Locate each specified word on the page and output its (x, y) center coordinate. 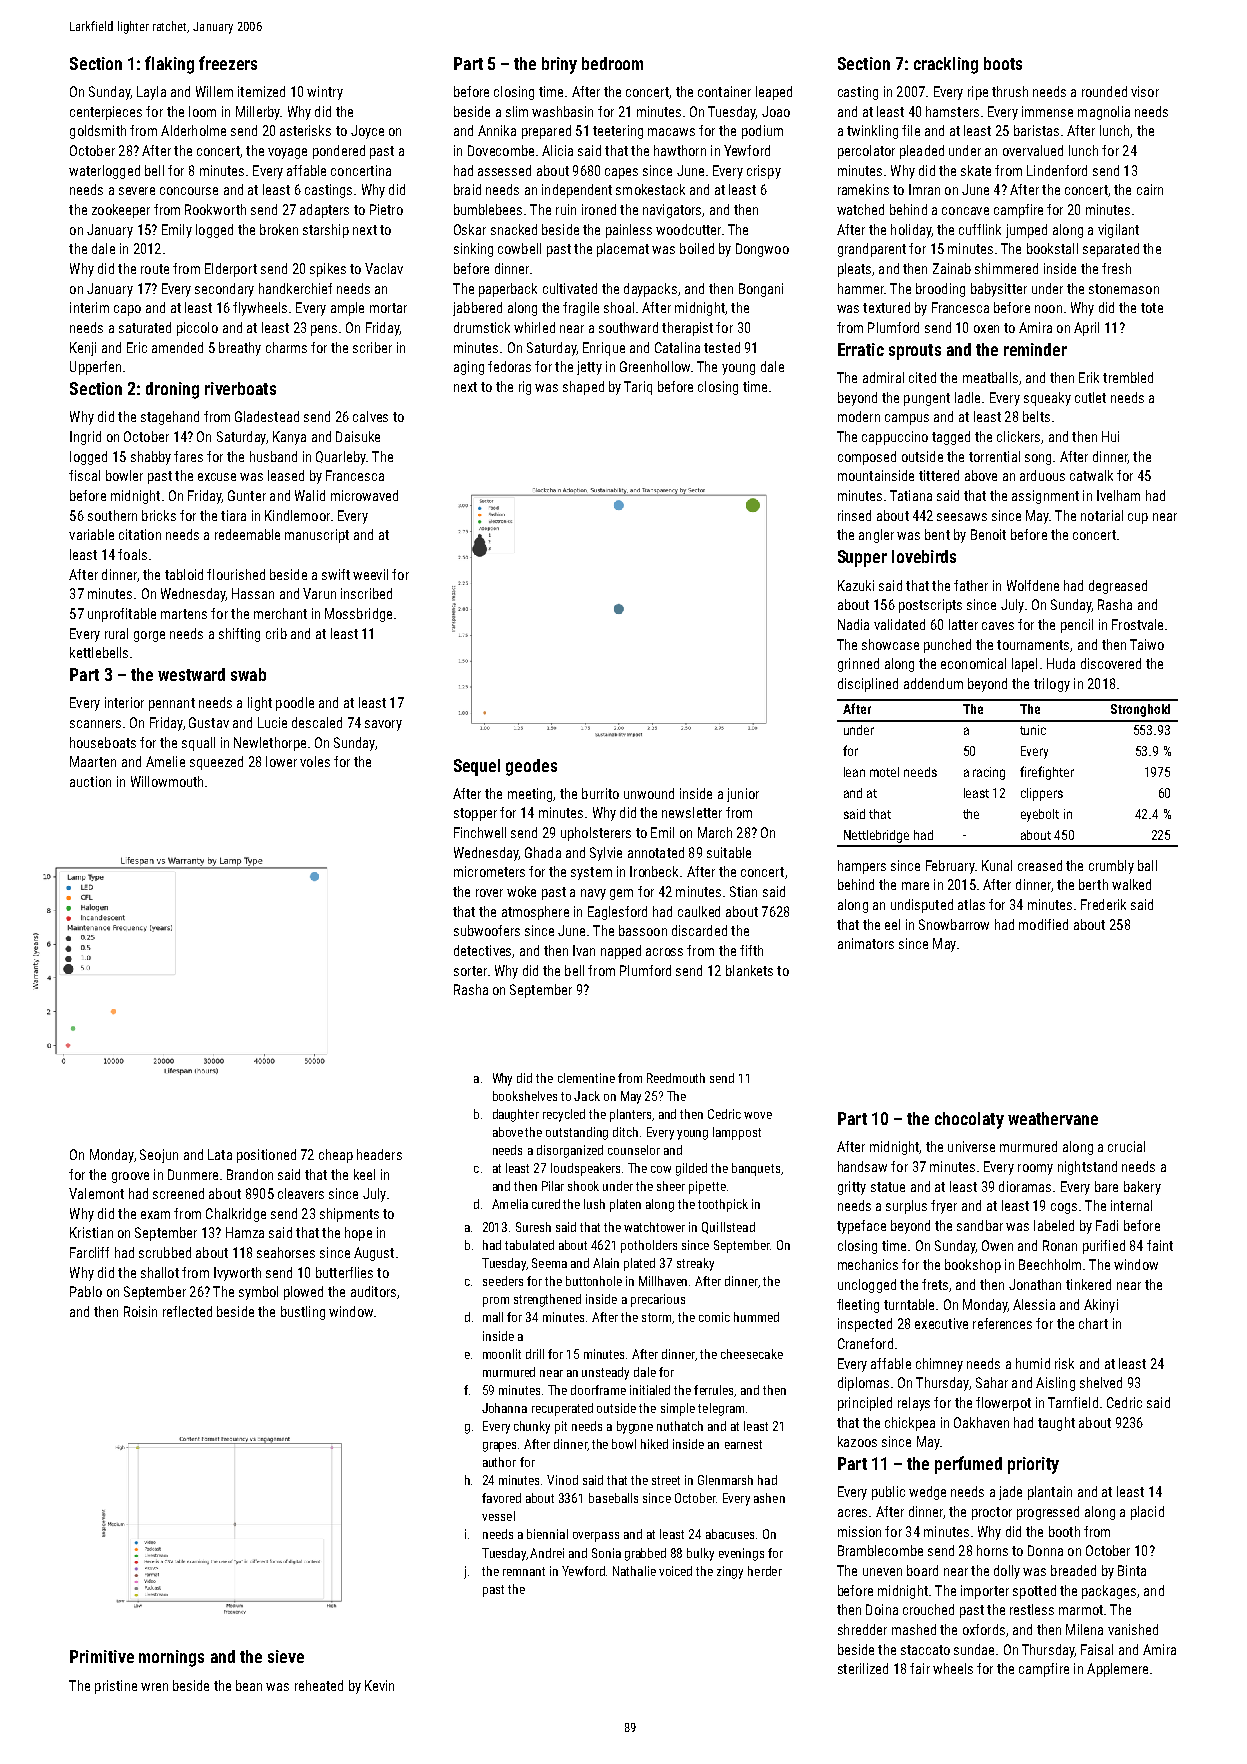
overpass (596, 1537)
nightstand (1087, 1168)
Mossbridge (358, 615)
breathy (240, 349)
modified (1043, 924)
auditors (373, 1291)
